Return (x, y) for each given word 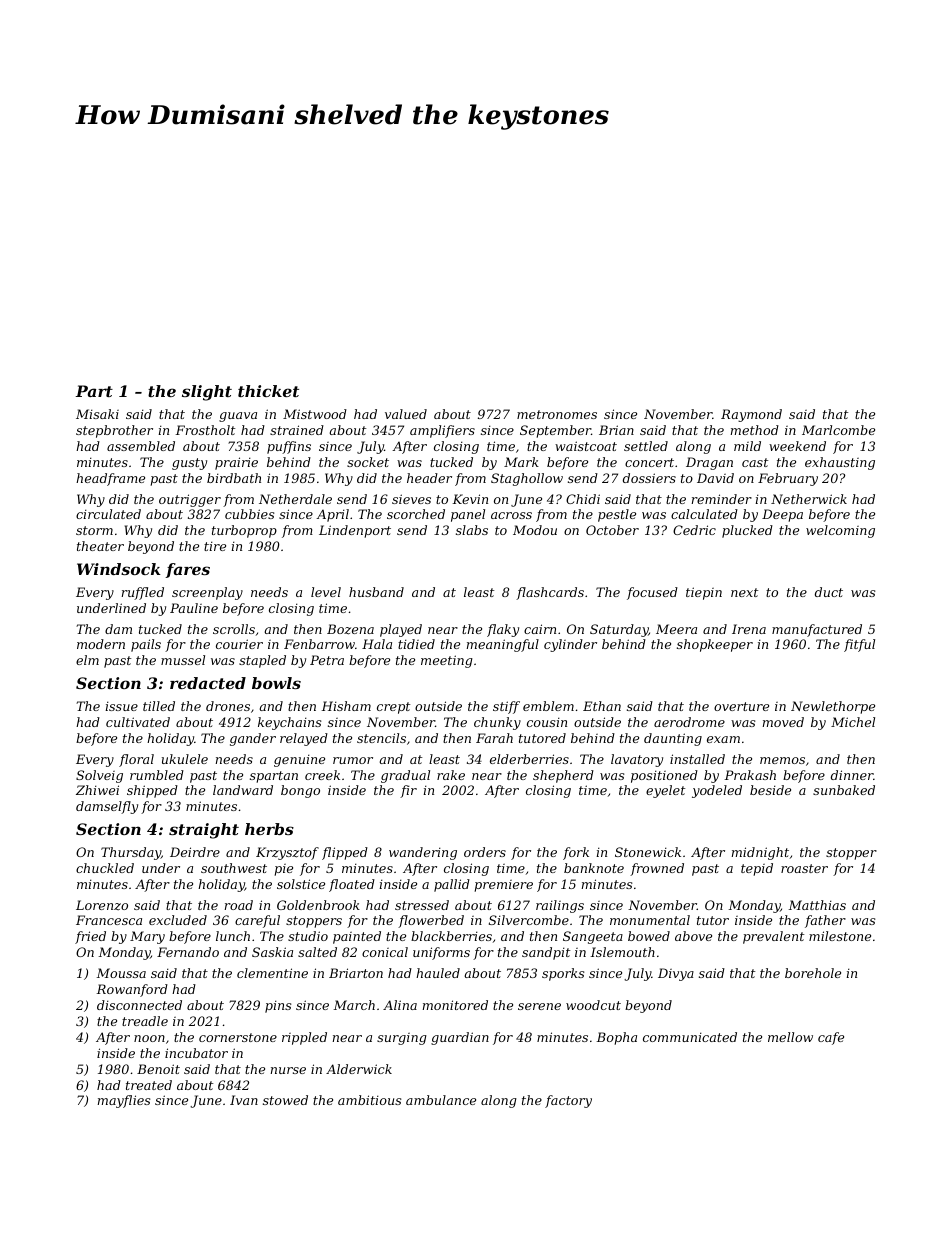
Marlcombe (838, 430)
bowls (276, 683)
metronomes (557, 414)
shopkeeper (715, 645)
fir (408, 791)
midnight (760, 853)
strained (297, 430)
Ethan (602, 706)
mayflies (124, 1101)
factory (568, 1101)
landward (243, 790)
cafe (831, 1038)
